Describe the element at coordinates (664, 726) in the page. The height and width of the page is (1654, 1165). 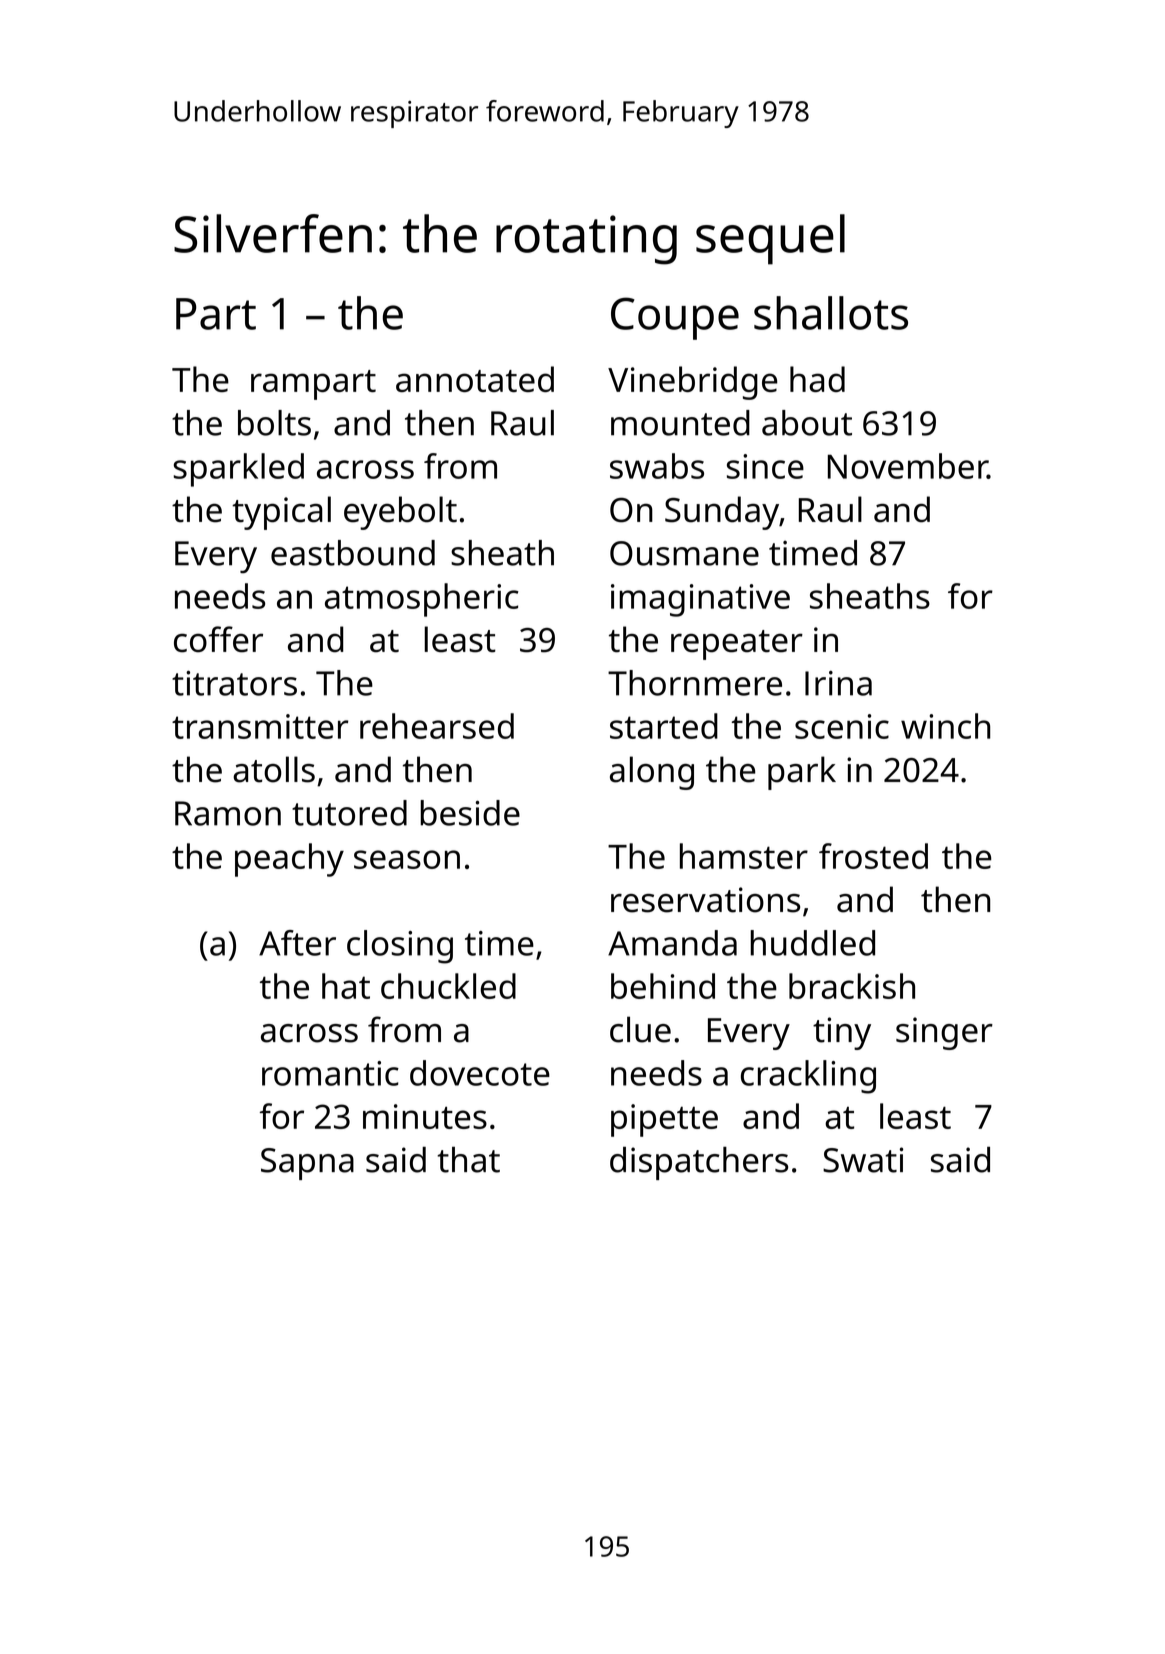
I see `started` at that location.
